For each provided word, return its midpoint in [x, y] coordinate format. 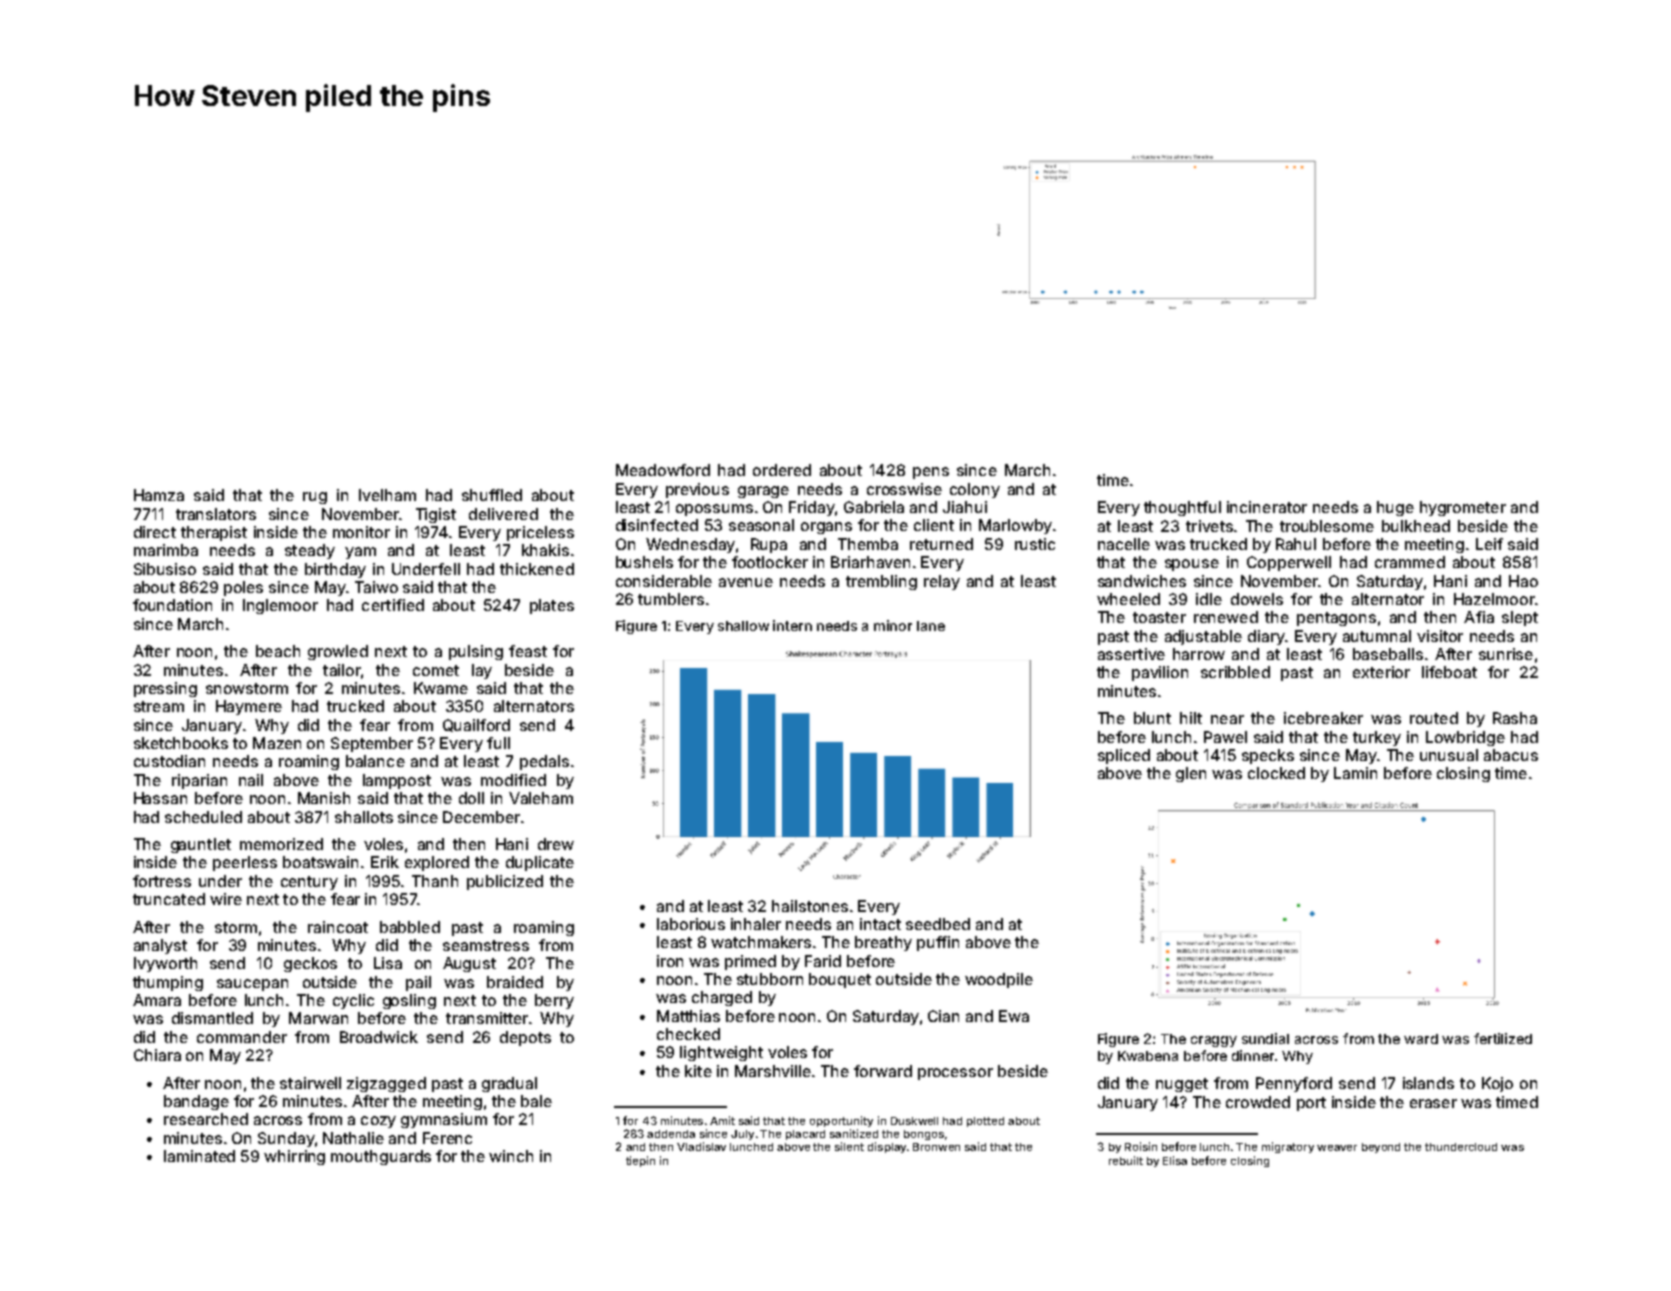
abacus [1511, 755]
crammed [1410, 562]
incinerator [1267, 507]
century [309, 883]
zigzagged [386, 1084]
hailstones [810, 906]
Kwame [441, 688]
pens [931, 473]
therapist [214, 533]
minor [893, 625]
